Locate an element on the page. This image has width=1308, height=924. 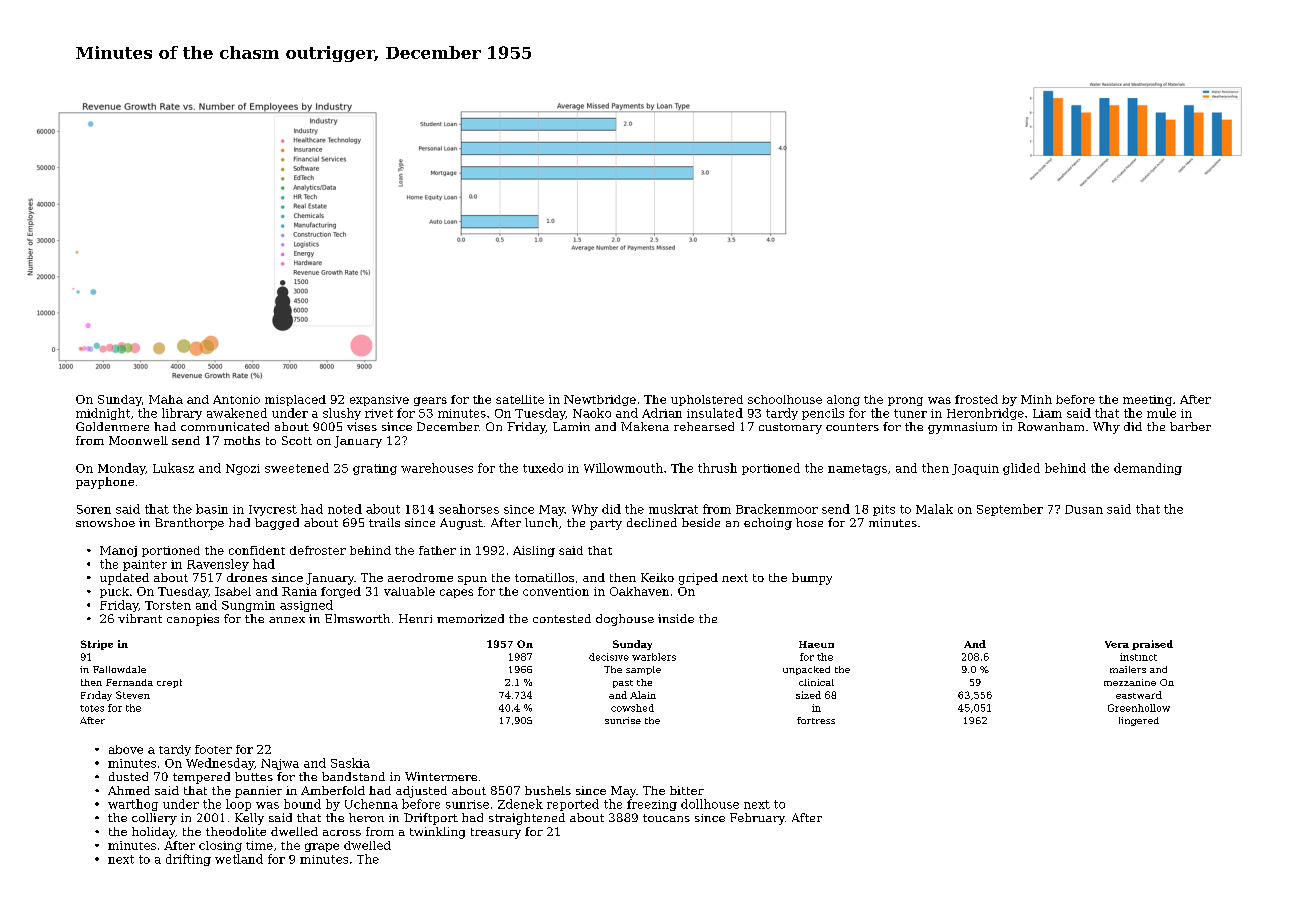
vises is located at coordinates (362, 426).
